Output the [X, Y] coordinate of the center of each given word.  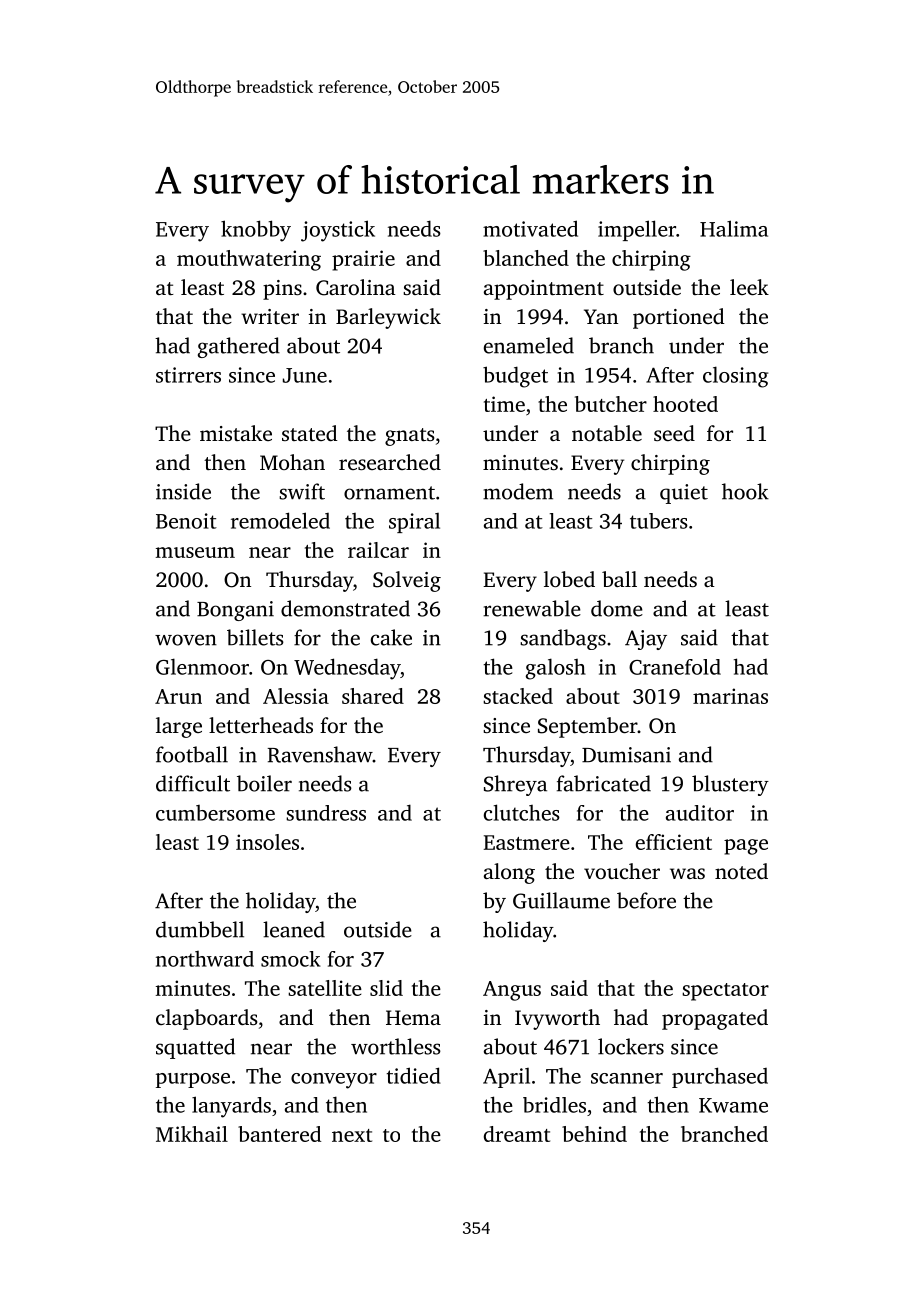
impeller [637, 230]
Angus [512, 991]
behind [594, 1134]
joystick [338, 231]
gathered [239, 347]
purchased [720, 1077]
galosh [556, 669]
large [179, 727]
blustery [730, 785]
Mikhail [192, 1134]
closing [735, 377]
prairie [363, 260]
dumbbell [200, 929]
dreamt [517, 1134]
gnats [409, 437]
